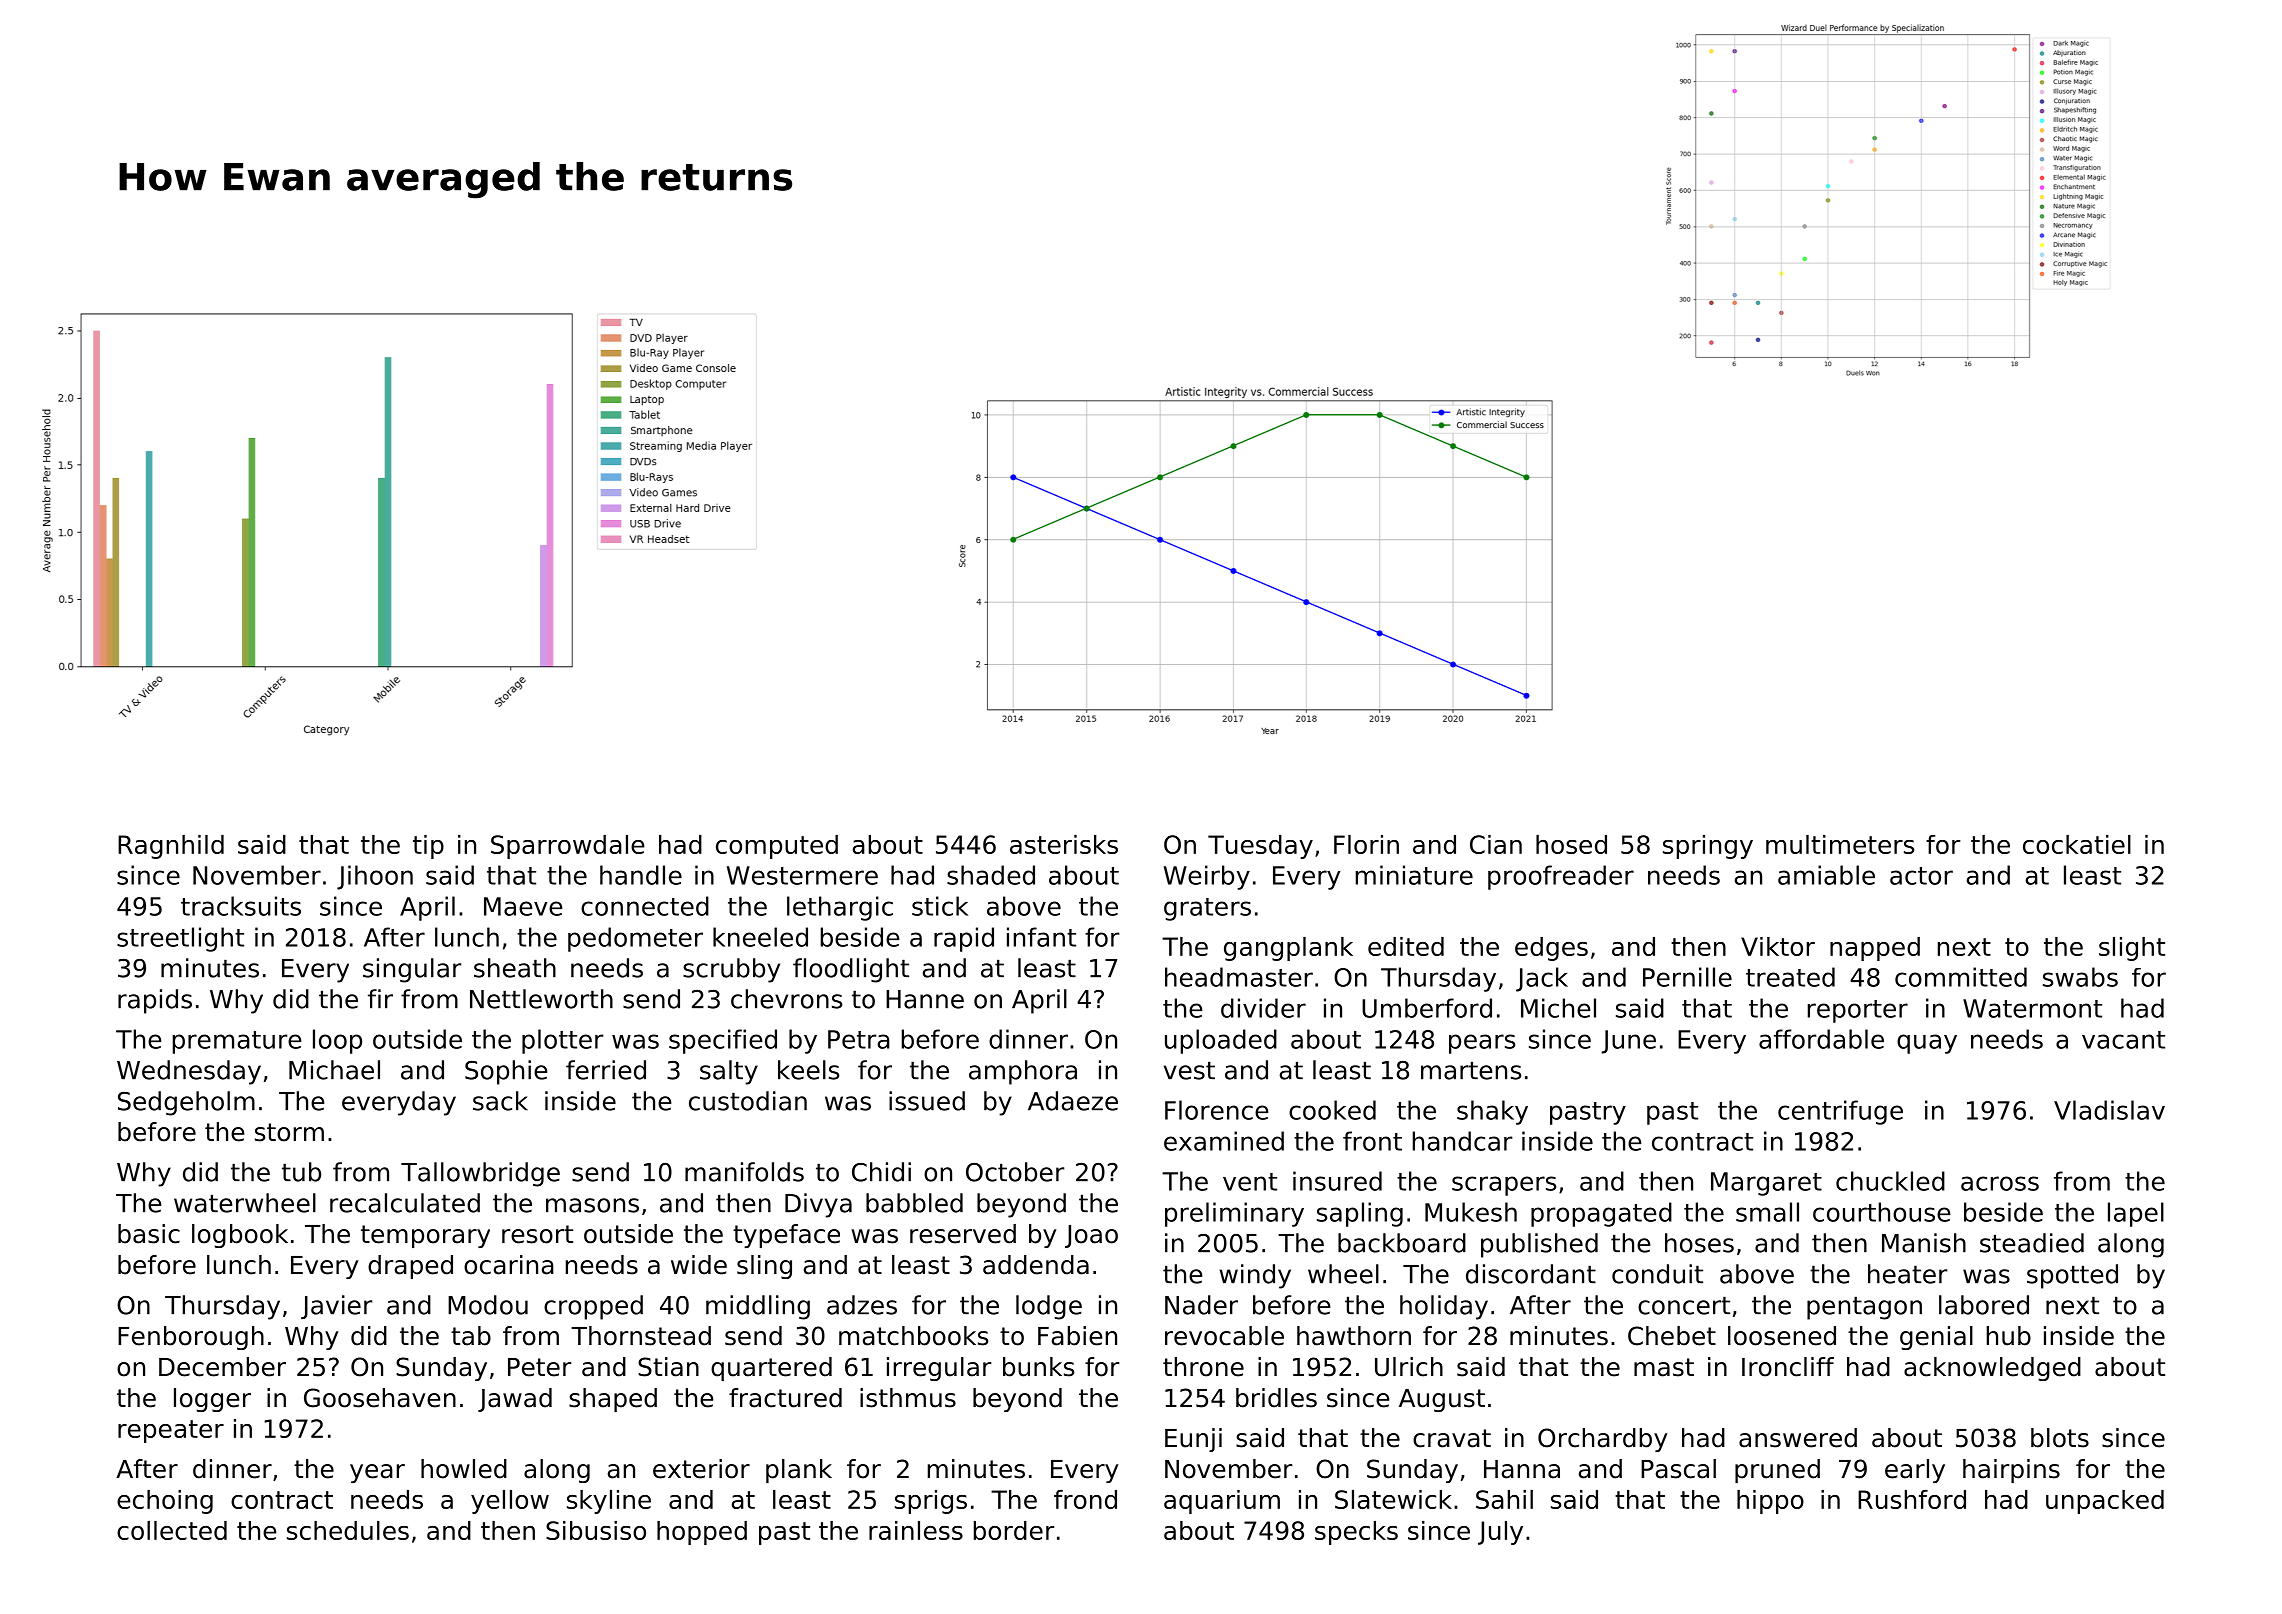 The width and height of the screenshot is (2282, 1614). Describe the element at coordinates (1085, 1499) in the screenshot. I see `frond` at that location.
